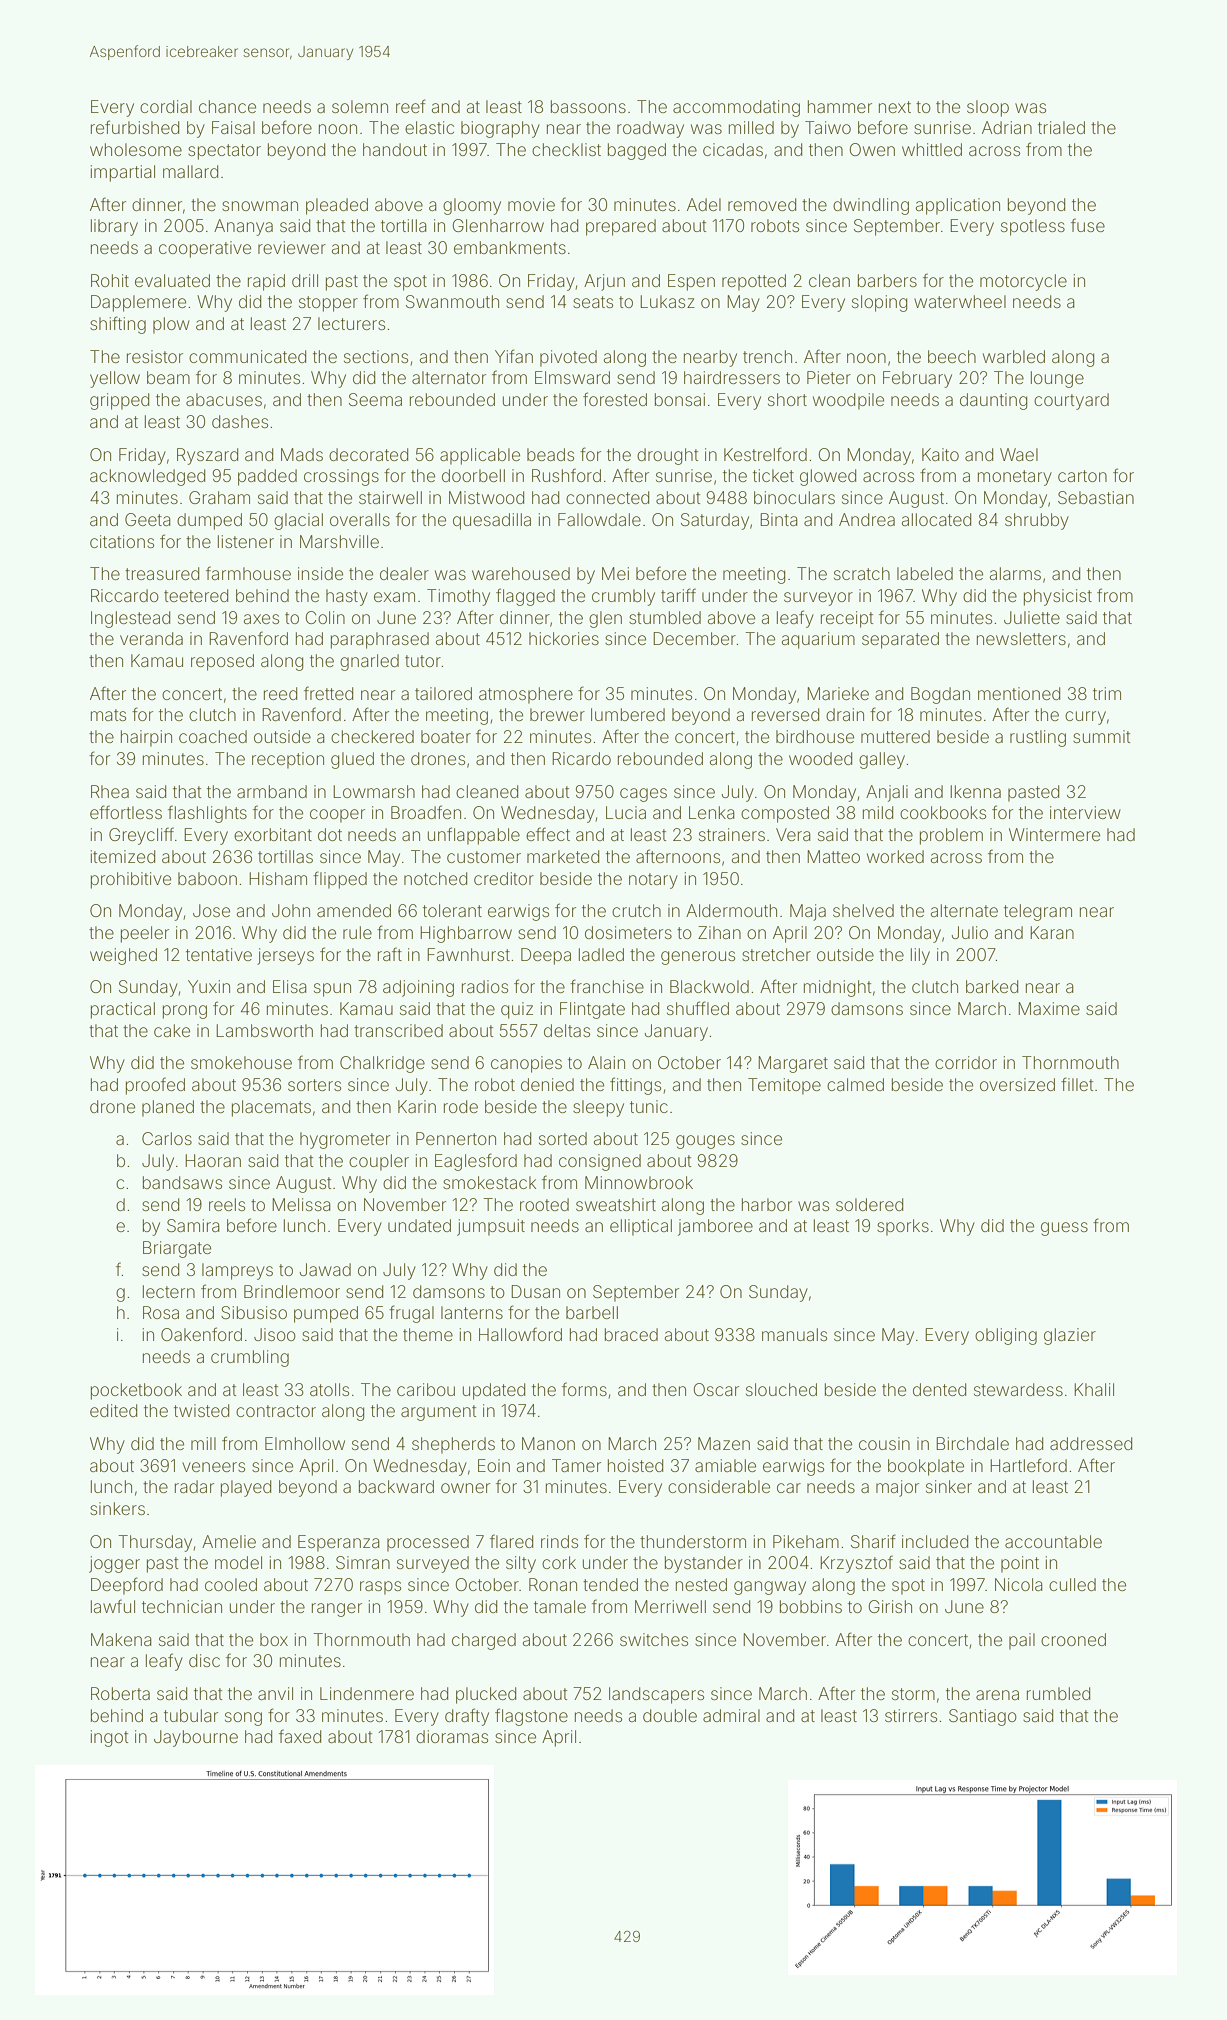 The width and height of the screenshot is (1227, 2020). What do you see at coordinates (229, 1541) in the screenshot?
I see `Amelie` at bounding box center [229, 1541].
